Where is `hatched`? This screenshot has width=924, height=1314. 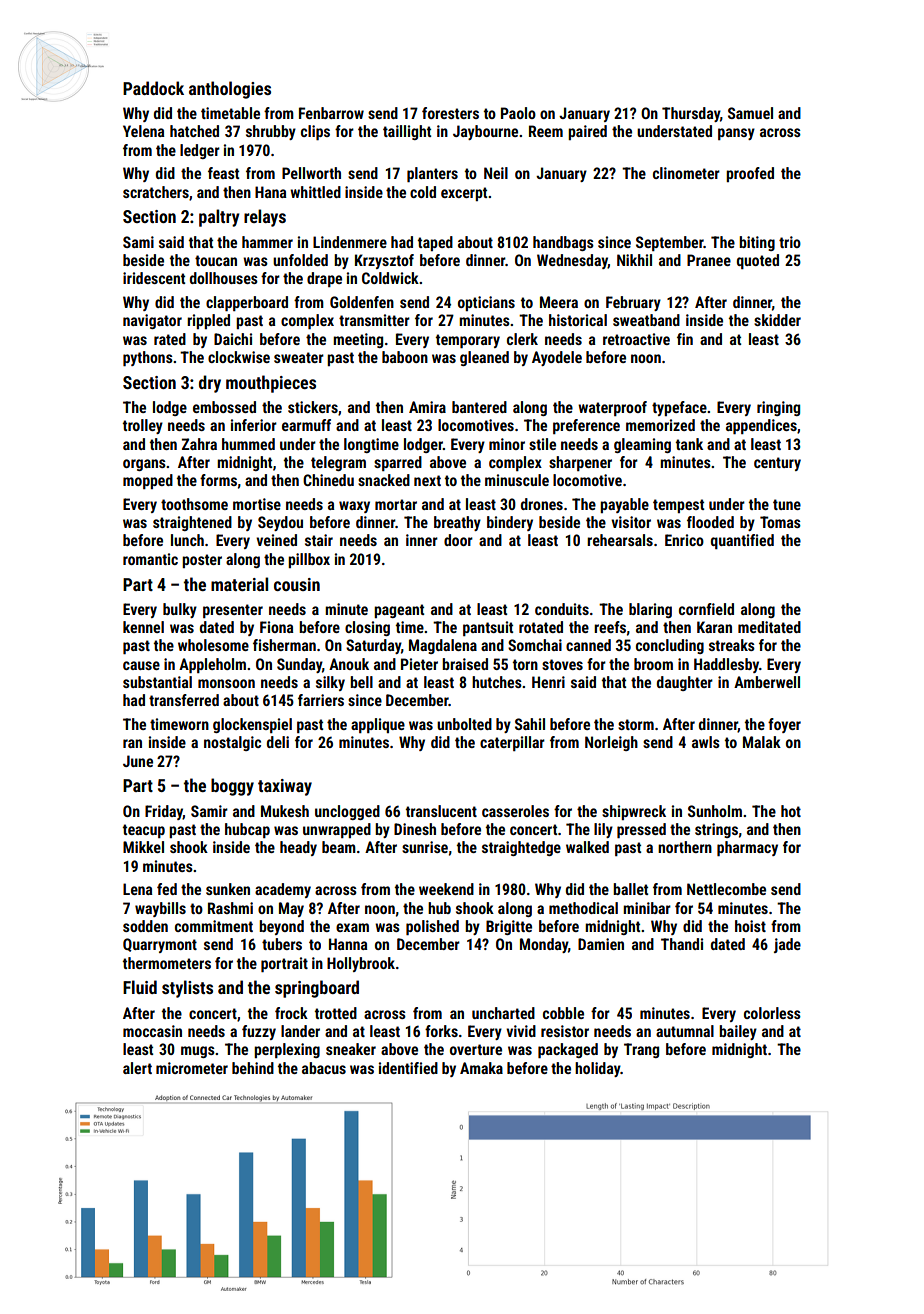
hatched is located at coordinates (194, 131).
